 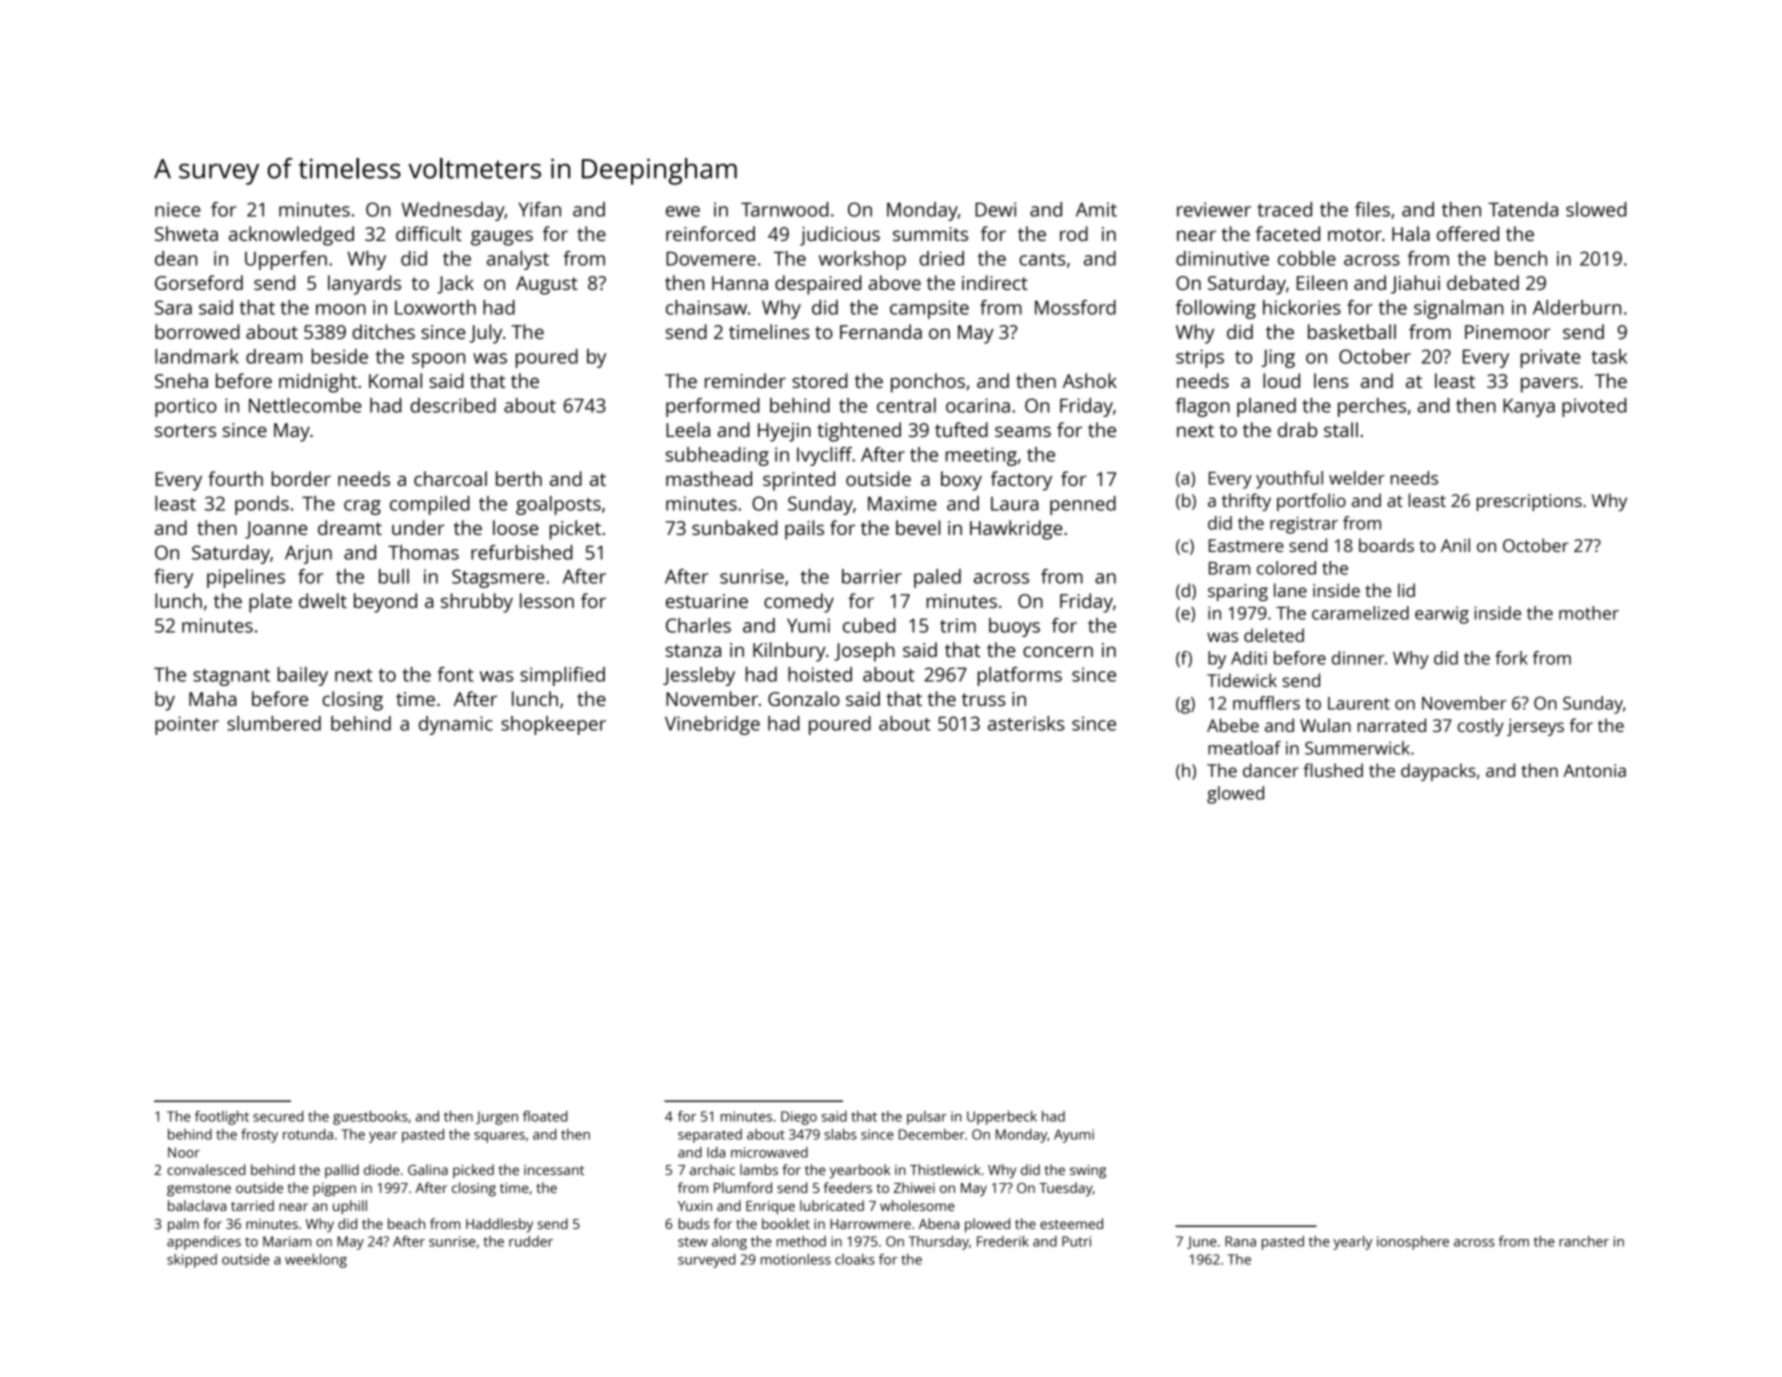 What do you see at coordinates (1596, 209) in the image?
I see `slowed` at bounding box center [1596, 209].
